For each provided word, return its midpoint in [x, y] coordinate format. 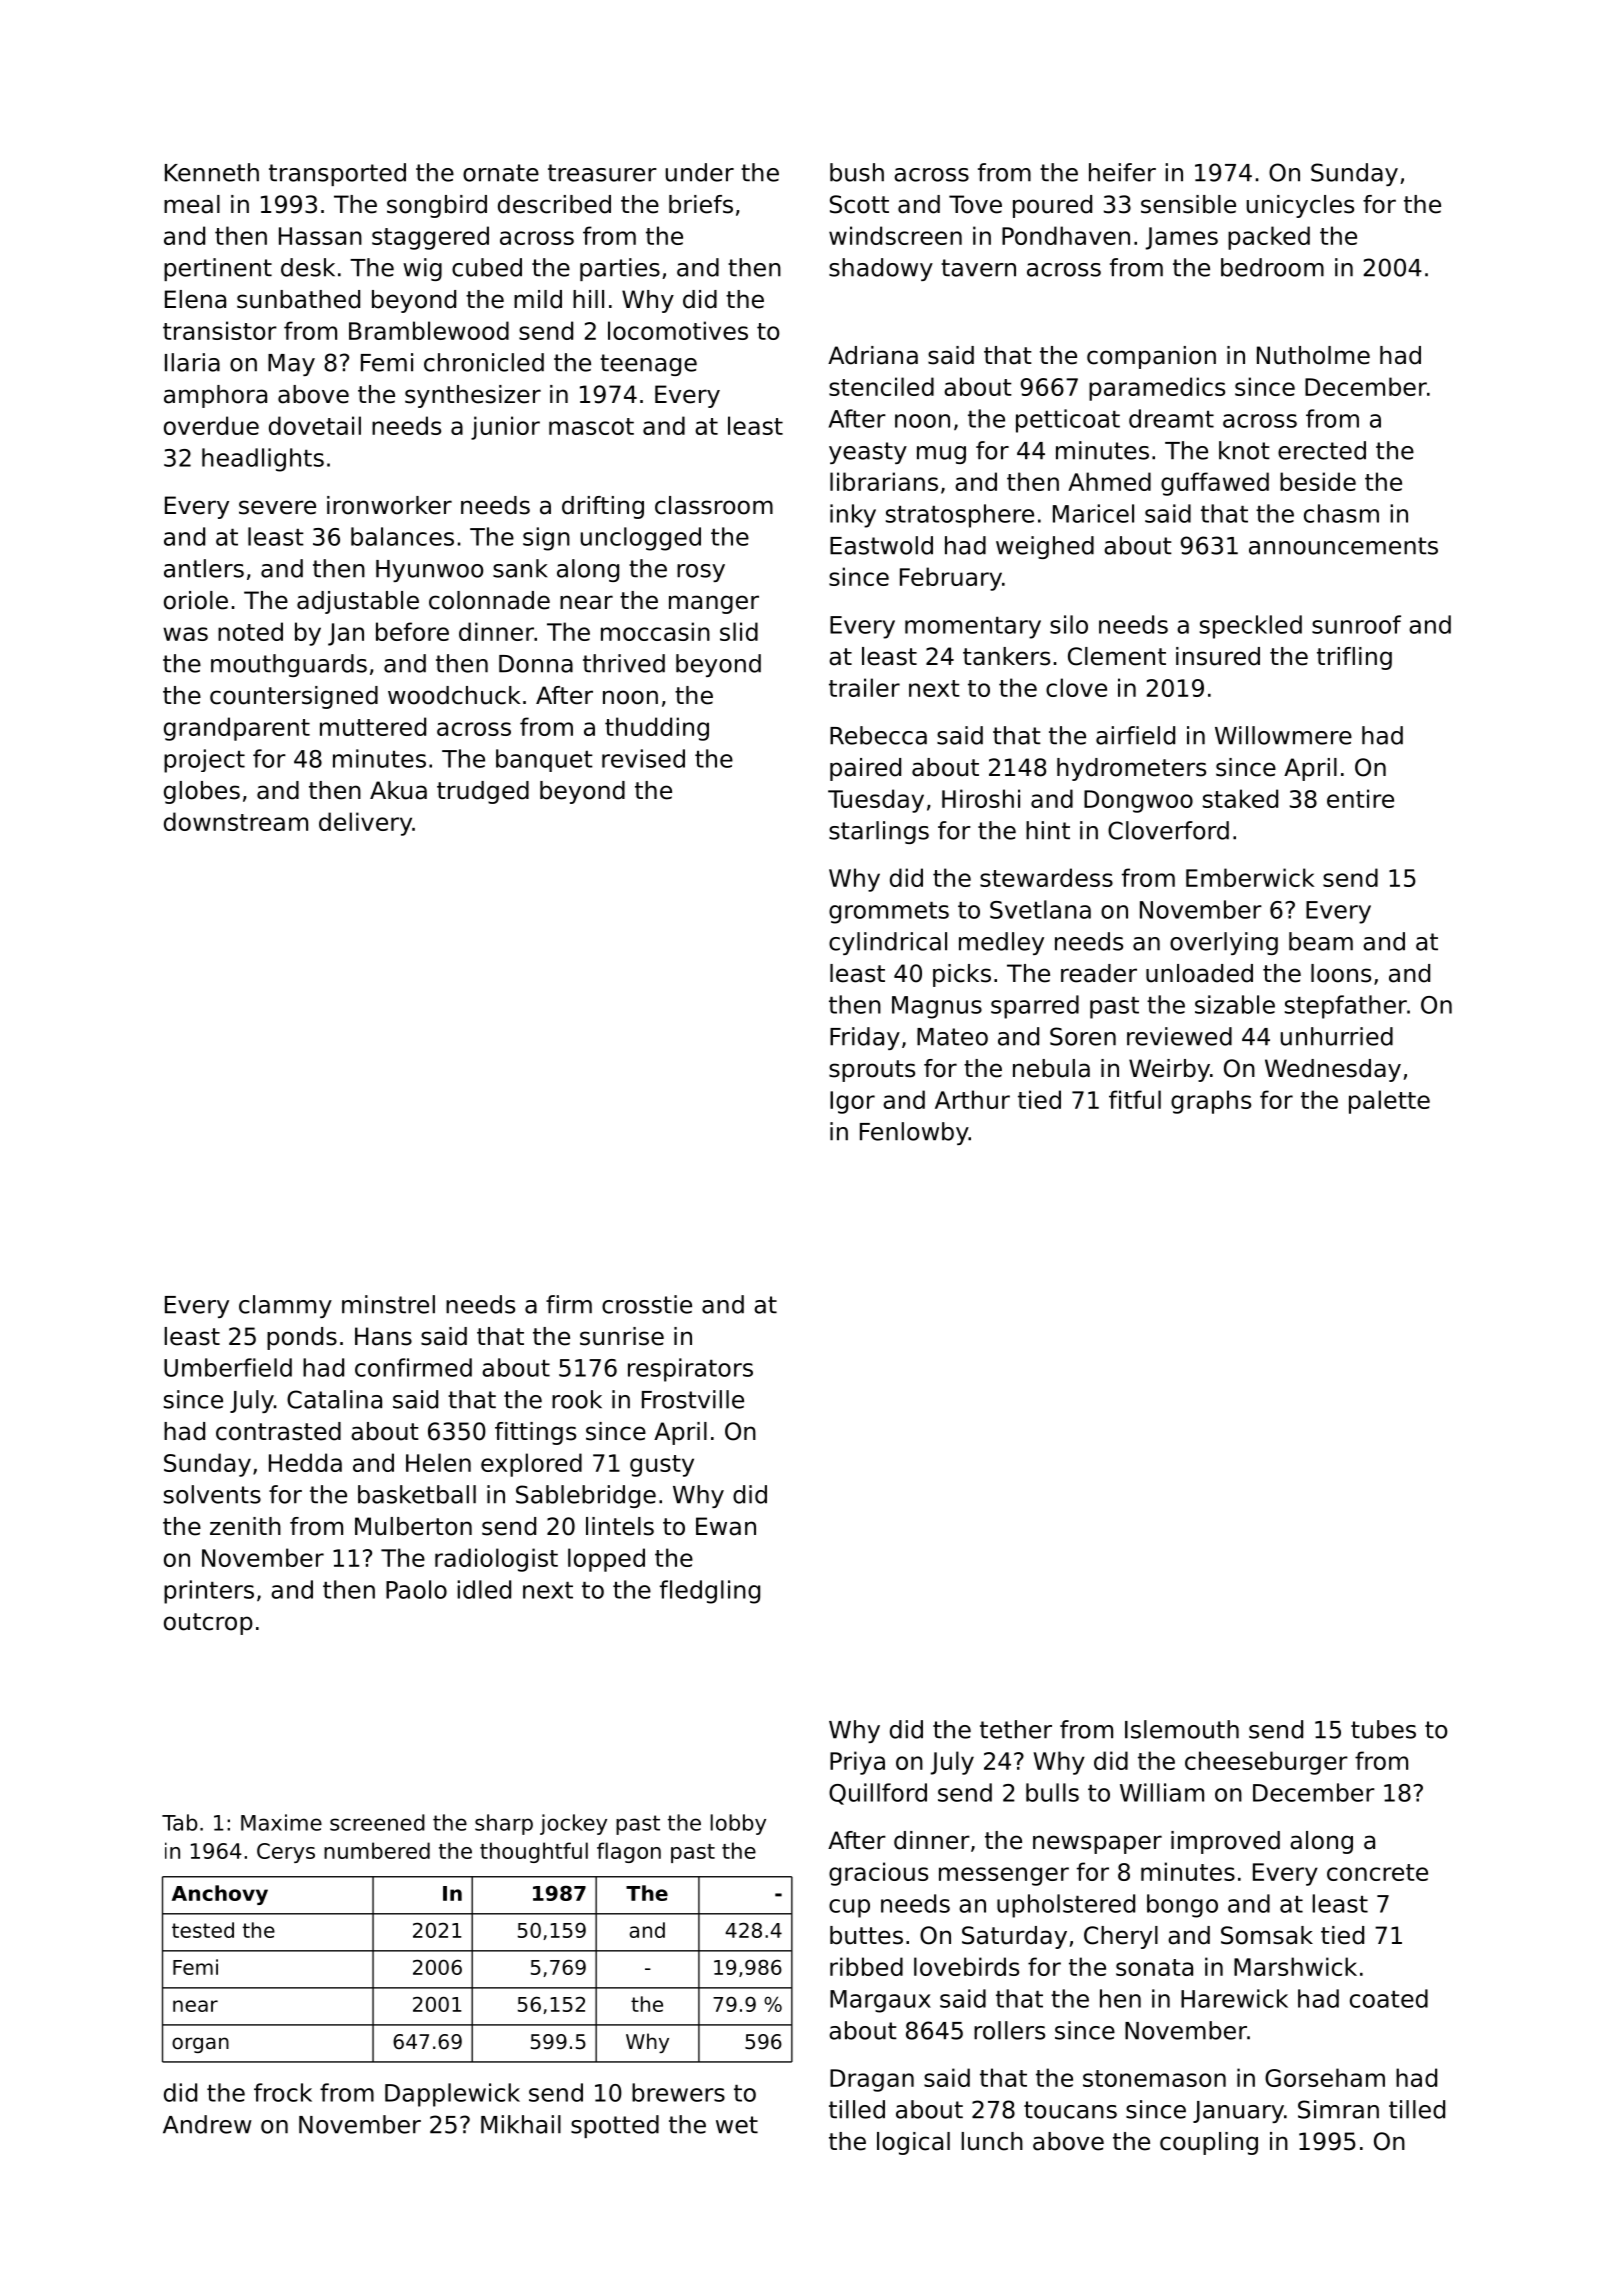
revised [643, 758]
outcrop [208, 1624]
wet [737, 2125]
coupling [1209, 2143]
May [291, 365]
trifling [1354, 658]
